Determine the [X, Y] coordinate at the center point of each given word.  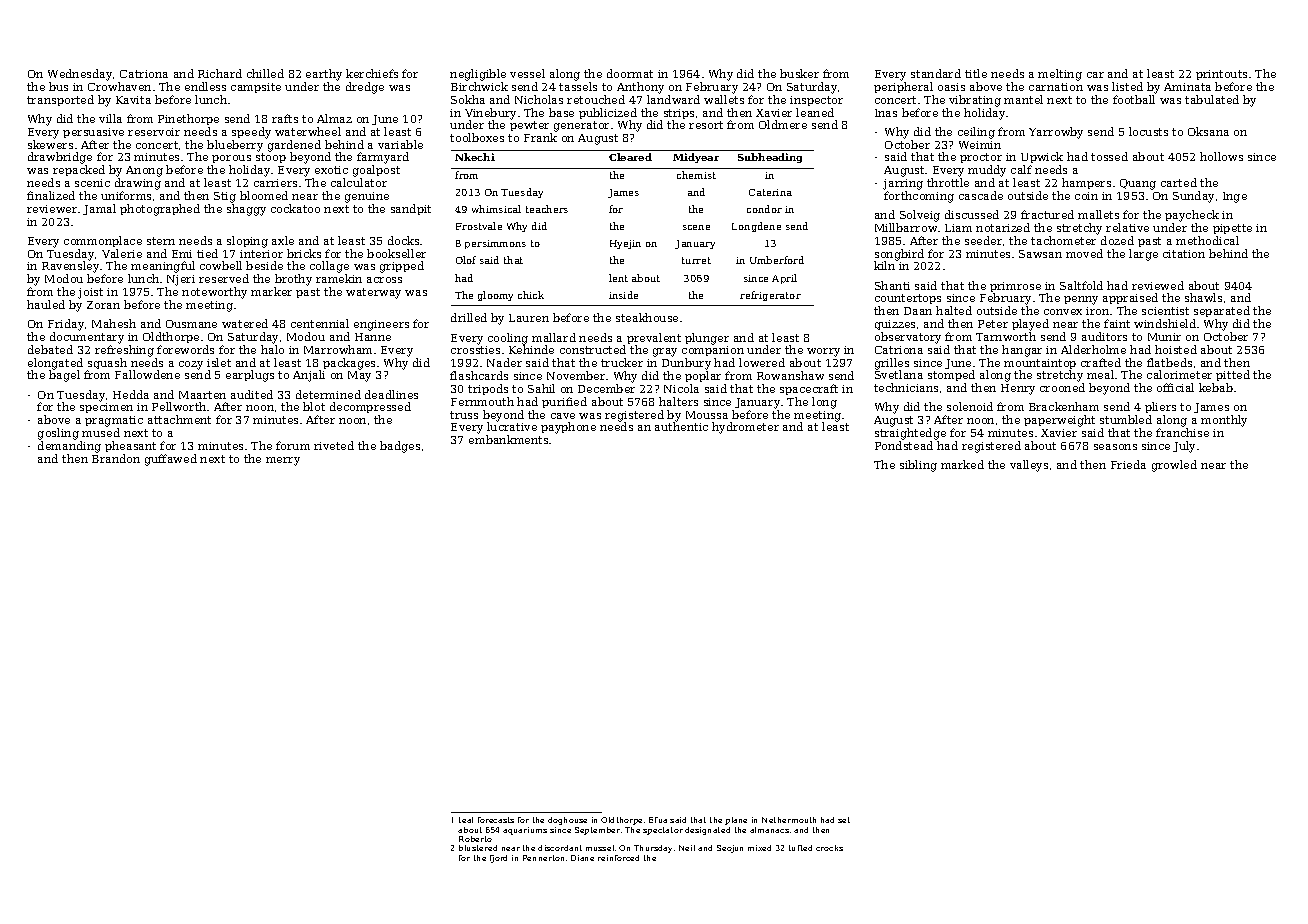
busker [799, 73]
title [976, 73]
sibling [918, 466]
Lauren [529, 318]
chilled [265, 73]
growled [1174, 466]
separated [1222, 311]
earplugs [250, 376]
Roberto [475, 839]
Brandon [116, 458]
